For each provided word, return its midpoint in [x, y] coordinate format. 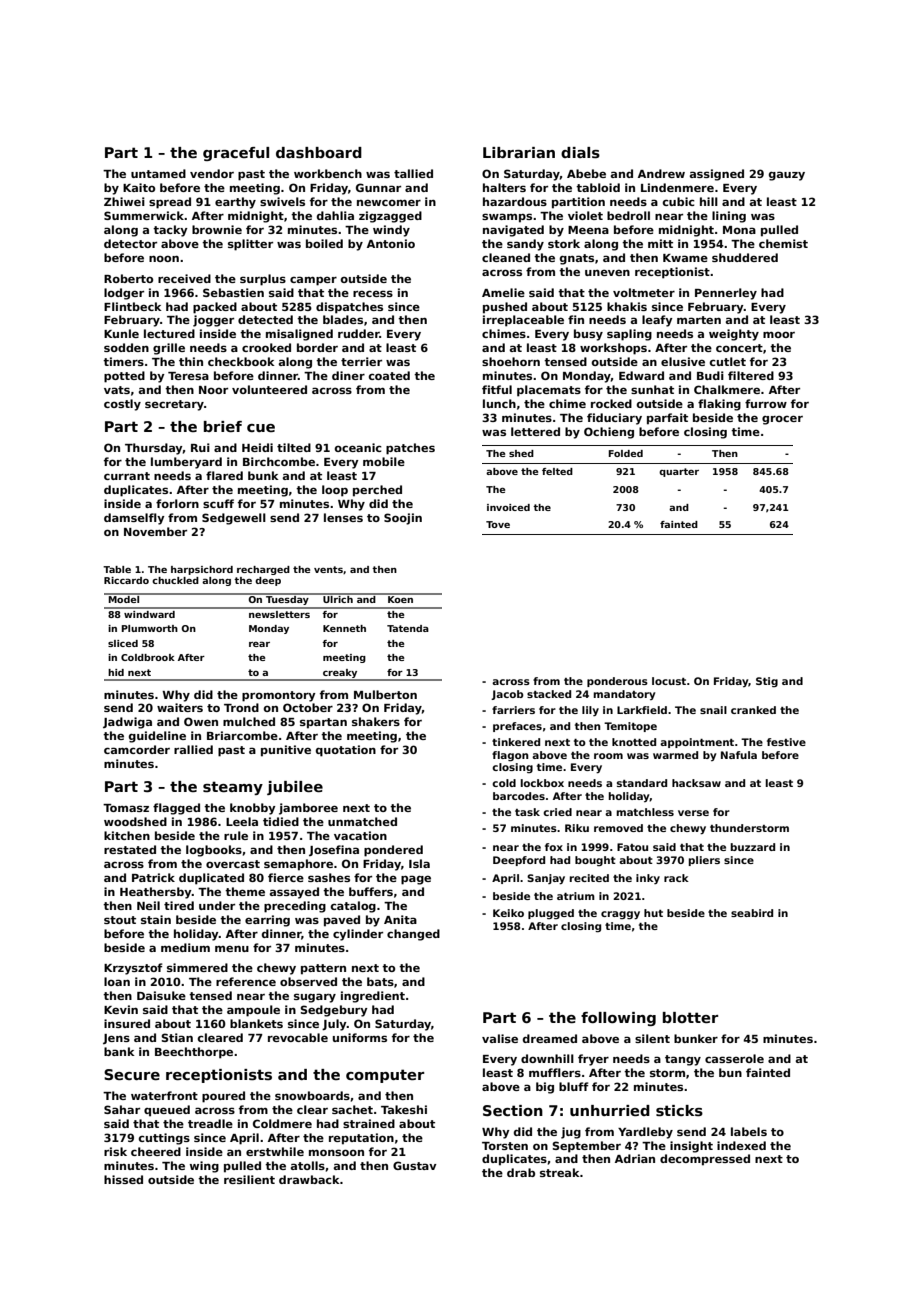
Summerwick [144, 215]
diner [348, 375]
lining [729, 217]
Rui [200, 447]
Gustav [415, 1165]
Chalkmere [727, 389]
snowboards [312, 1095]
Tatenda [408, 628]
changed [413, 935]
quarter [679, 472]
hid [116, 672]
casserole [734, 1058]
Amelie [503, 292]
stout [120, 920]
